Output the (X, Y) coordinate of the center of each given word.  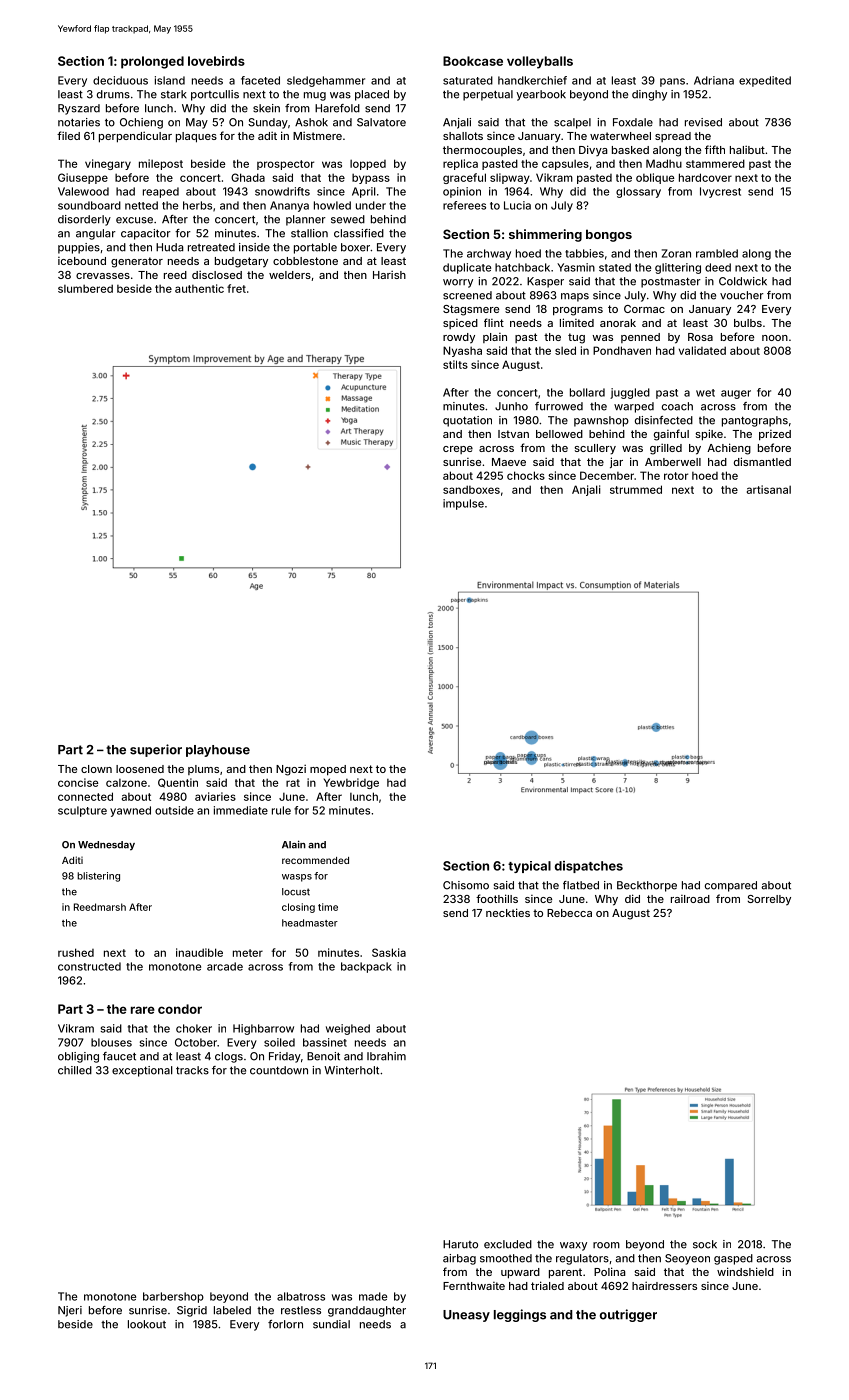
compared (731, 886)
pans (672, 82)
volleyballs (540, 62)
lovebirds (216, 61)
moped (328, 770)
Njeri (70, 1311)
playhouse (218, 751)
